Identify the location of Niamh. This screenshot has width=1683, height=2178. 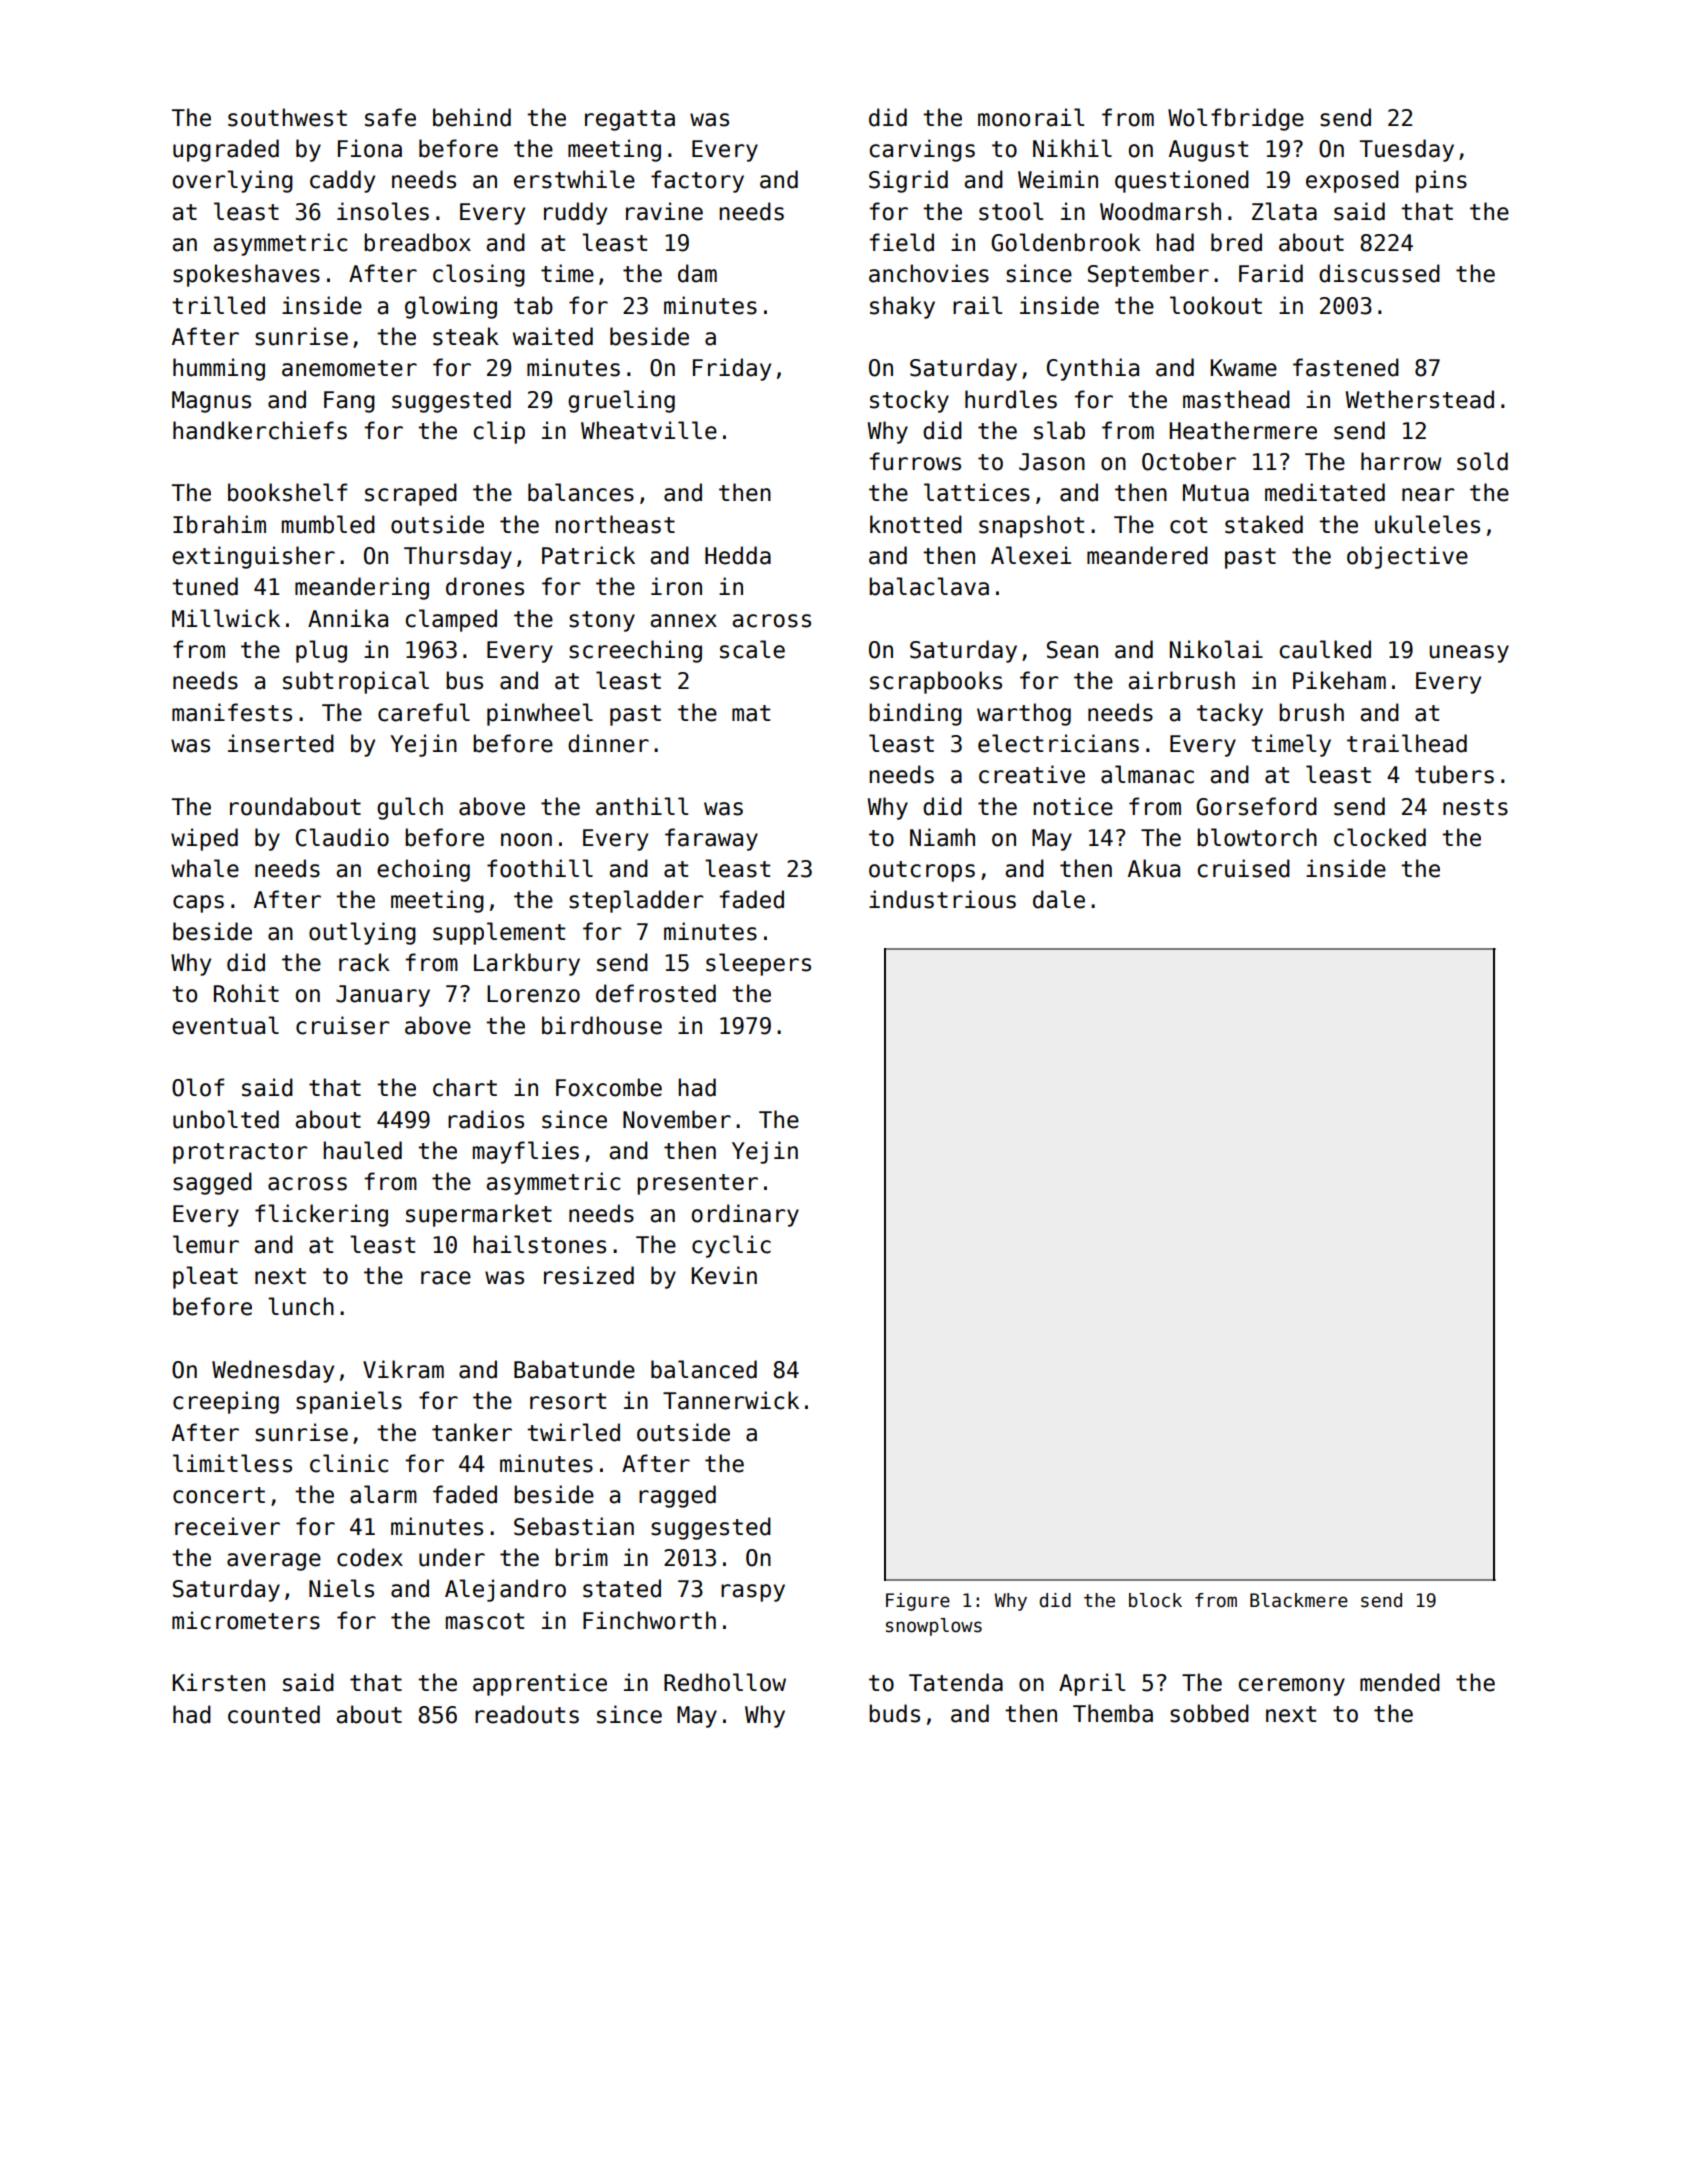
(942, 837).
